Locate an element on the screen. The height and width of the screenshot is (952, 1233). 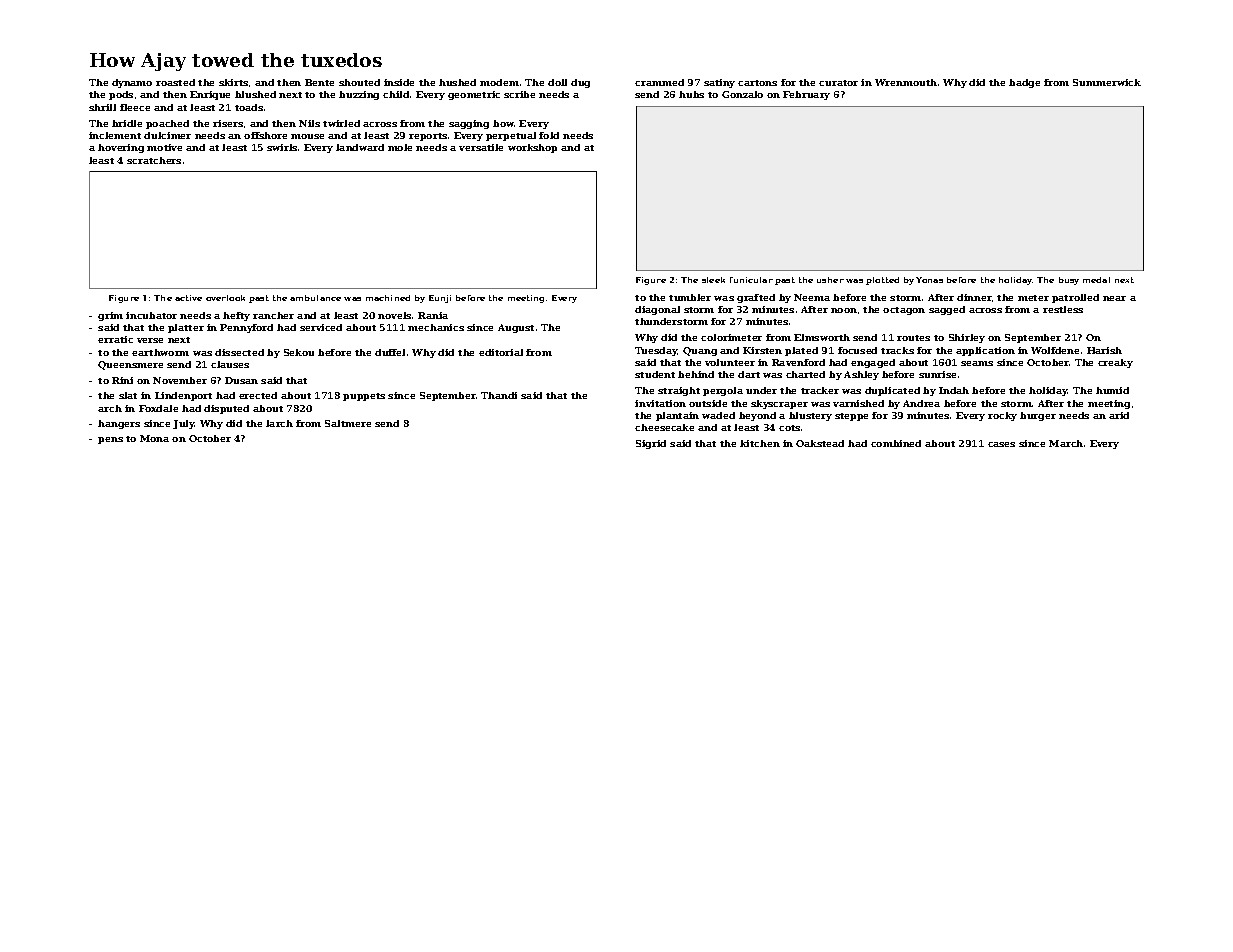
doll is located at coordinates (557, 82).
